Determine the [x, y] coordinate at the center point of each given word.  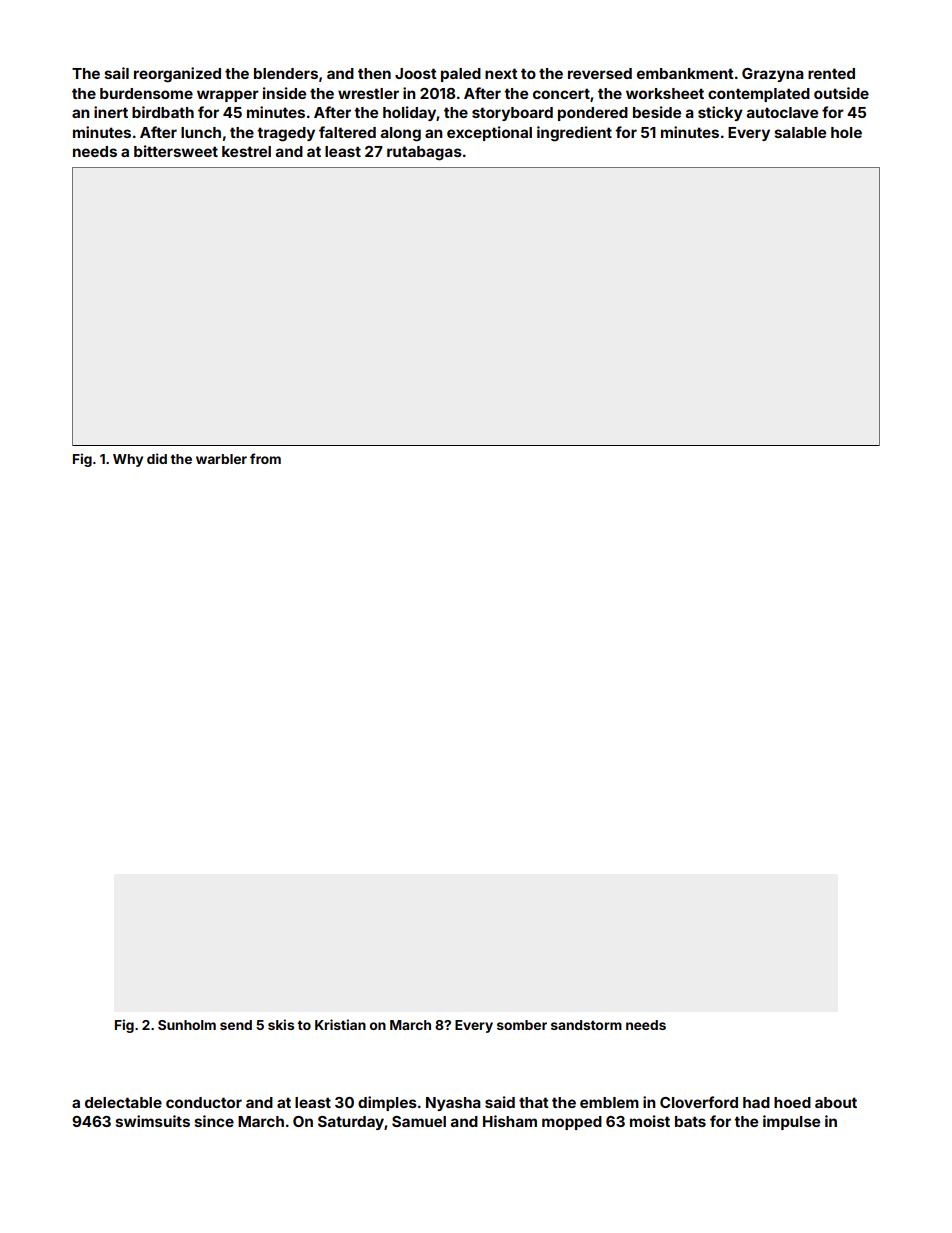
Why [128, 460]
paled [461, 75]
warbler [221, 459]
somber [522, 1025]
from [265, 458]
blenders [286, 73]
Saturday [351, 1123]
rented [831, 73]
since [214, 1121]
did [157, 458]
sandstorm [586, 1025]
